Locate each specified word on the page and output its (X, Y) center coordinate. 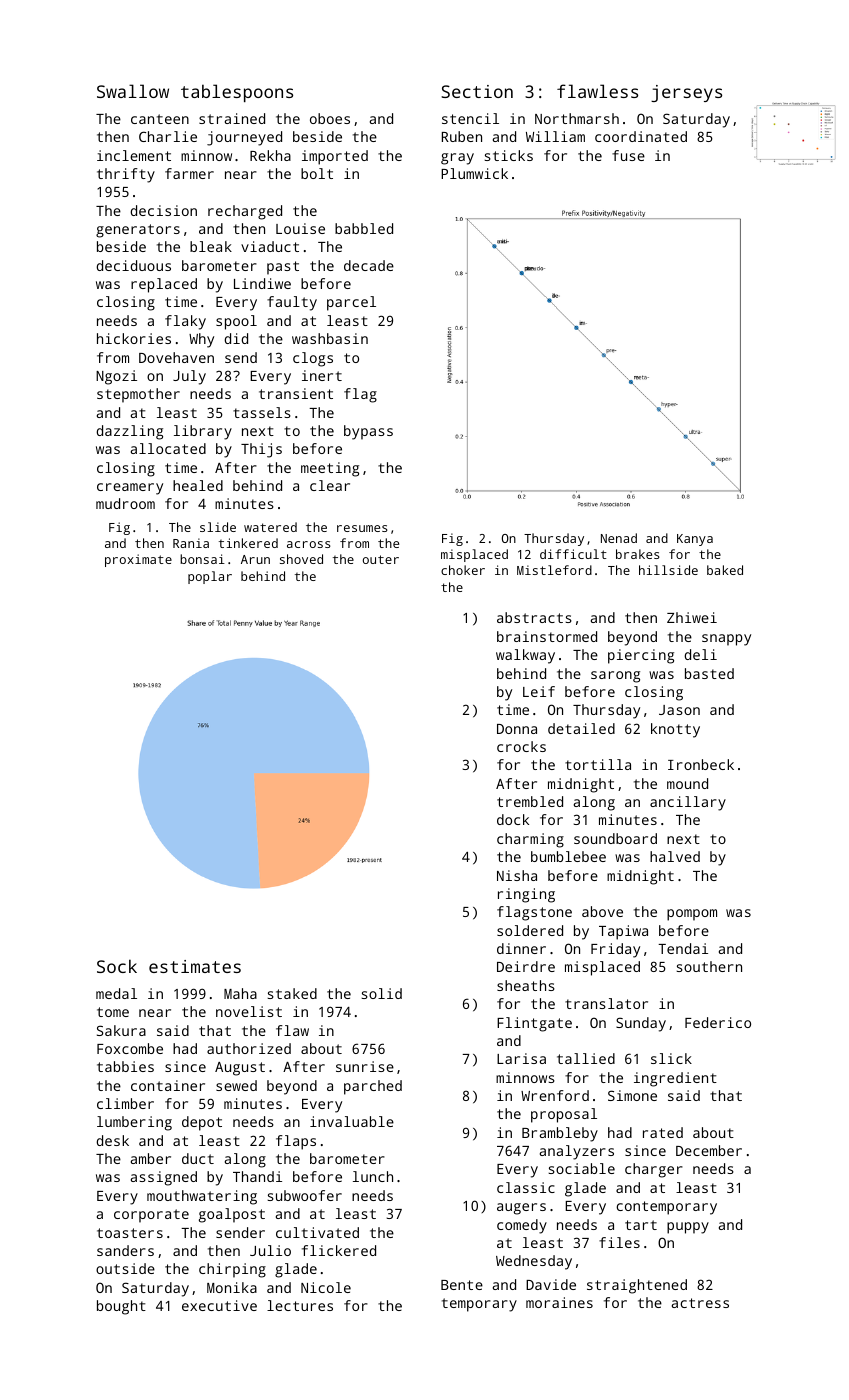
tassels (262, 412)
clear (330, 485)
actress (700, 1303)
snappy (726, 640)
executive (219, 1305)
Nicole (326, 1287)
